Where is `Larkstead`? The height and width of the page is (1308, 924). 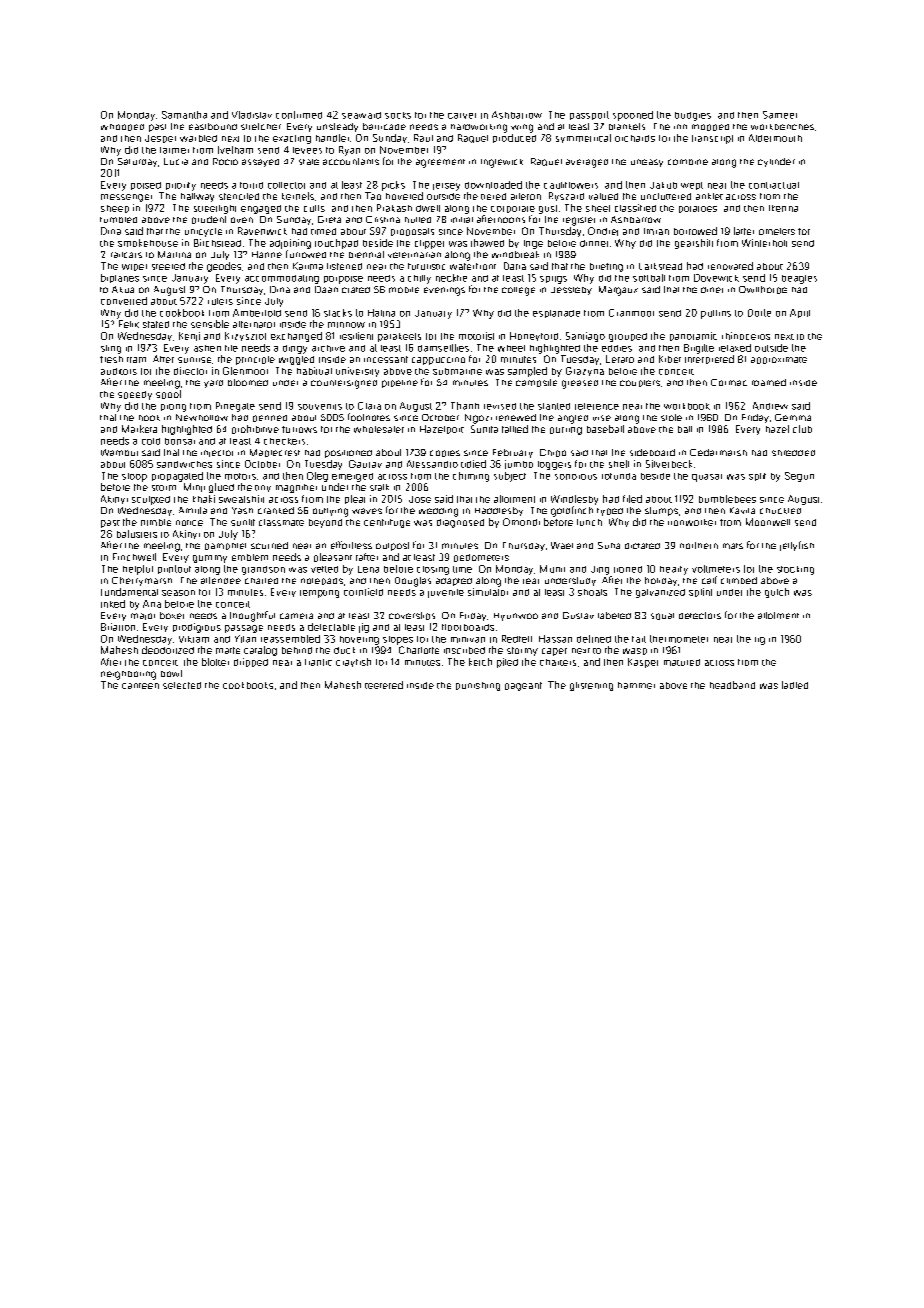
Larkstead is located at coordinates (660, 266).
